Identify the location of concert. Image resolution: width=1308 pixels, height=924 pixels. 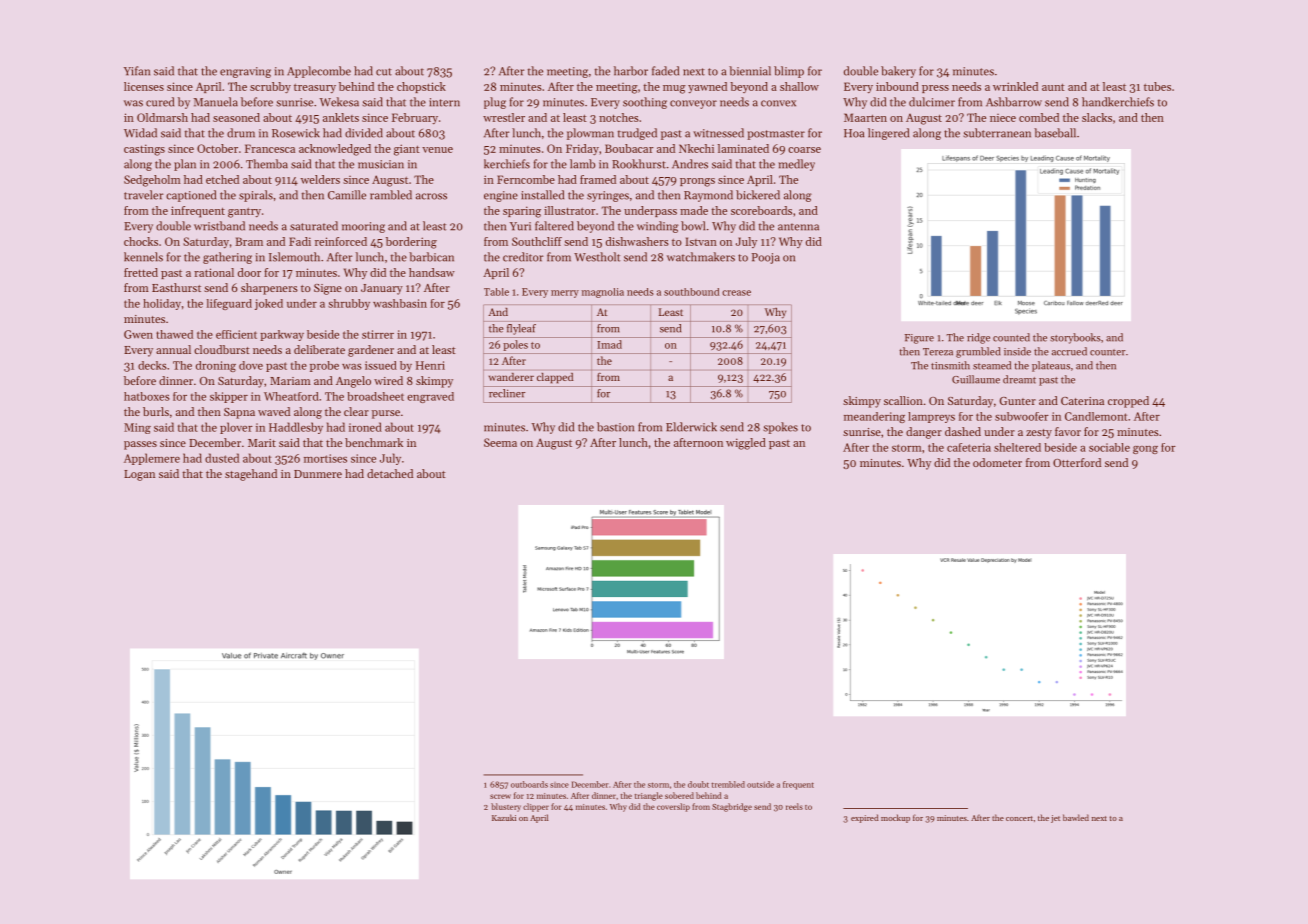
(1019, 818).
